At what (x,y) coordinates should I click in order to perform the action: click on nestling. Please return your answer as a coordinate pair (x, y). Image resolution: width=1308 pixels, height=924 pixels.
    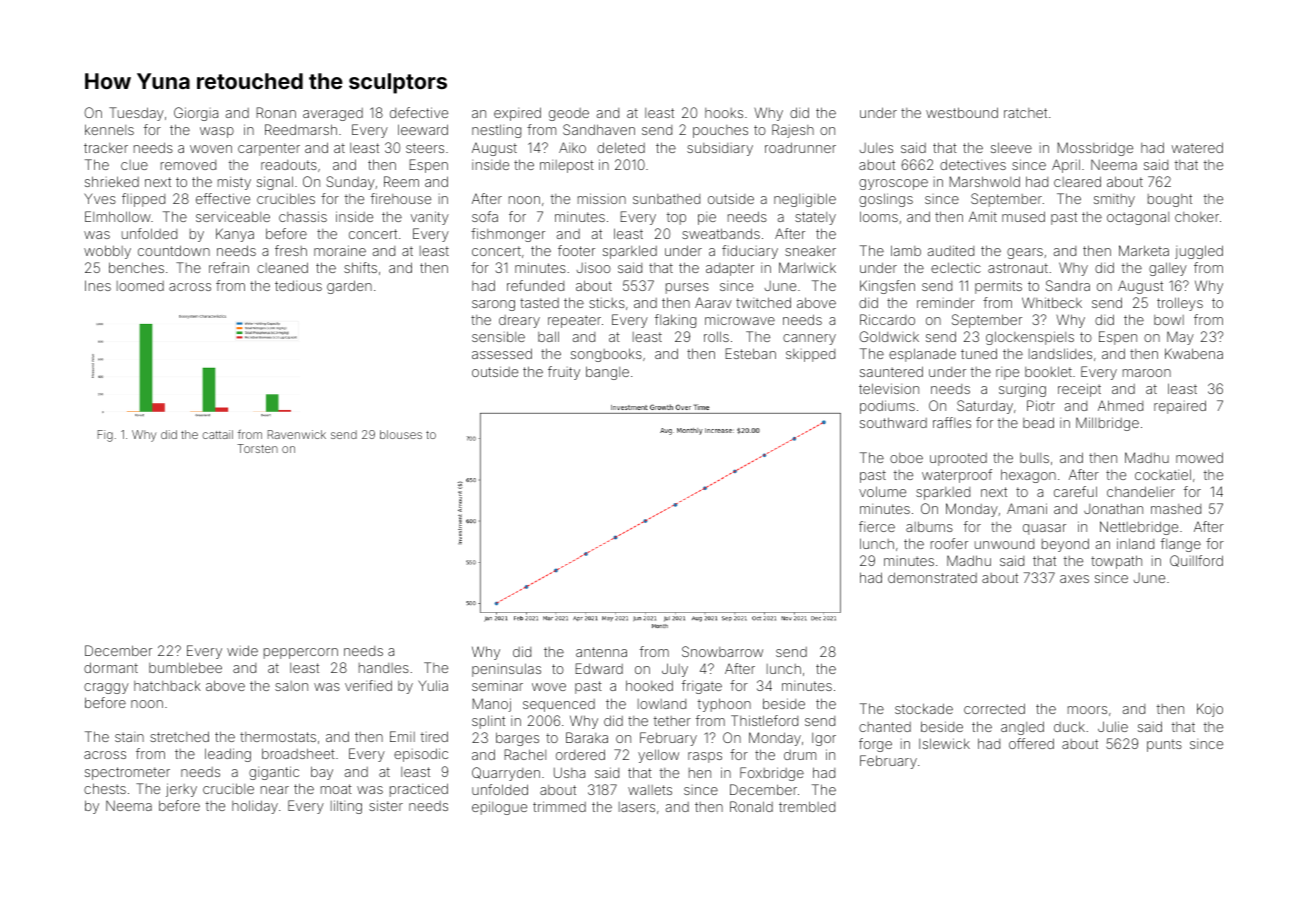
    Looking at the image, I should click on (496, 131).
